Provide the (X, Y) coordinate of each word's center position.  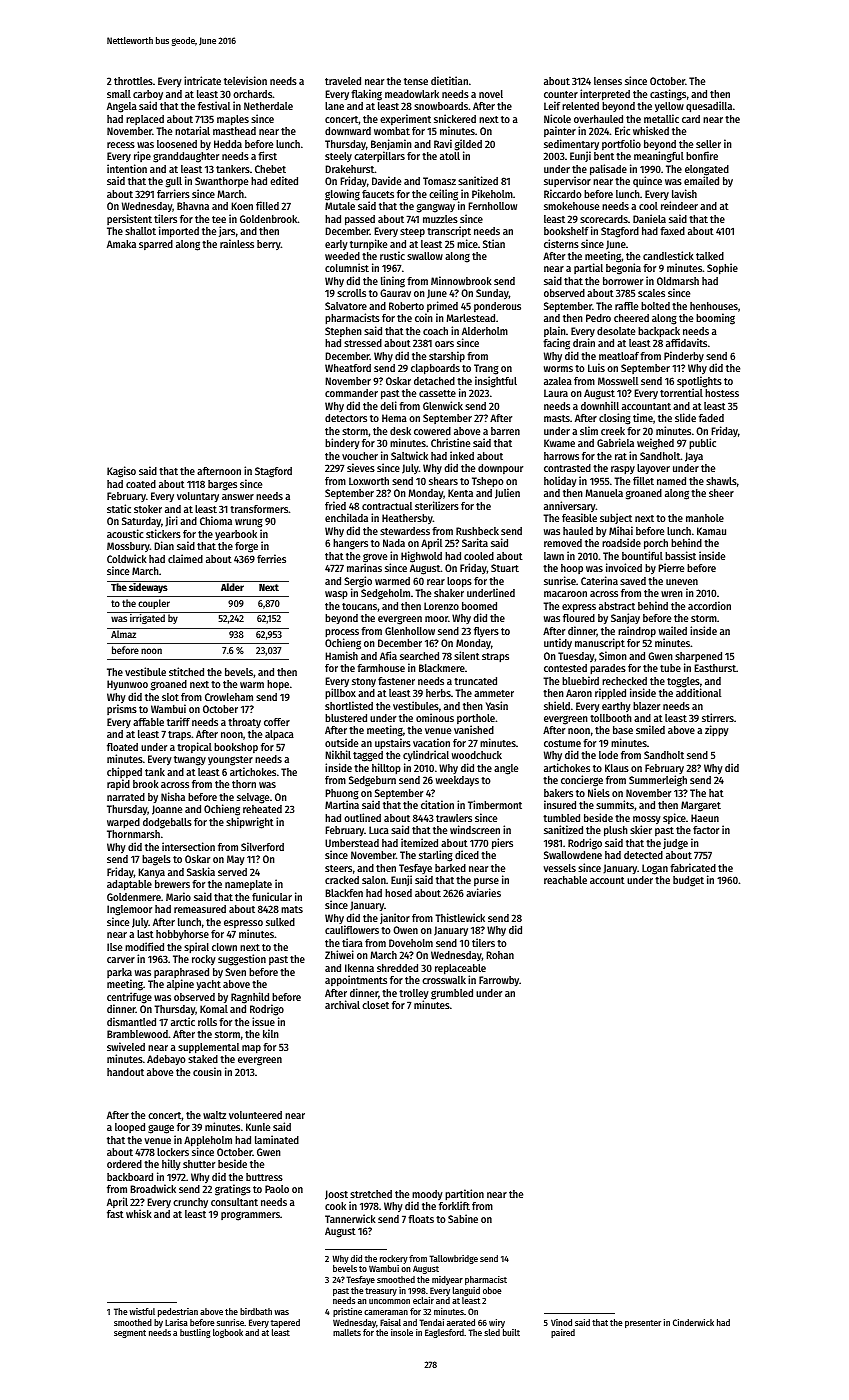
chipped (124, 772)
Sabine (463, 1218)
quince (647, 182)
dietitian (449, 80)
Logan (655, 869)
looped (130, 1128)
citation (437, 804)
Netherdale (268, 106)
